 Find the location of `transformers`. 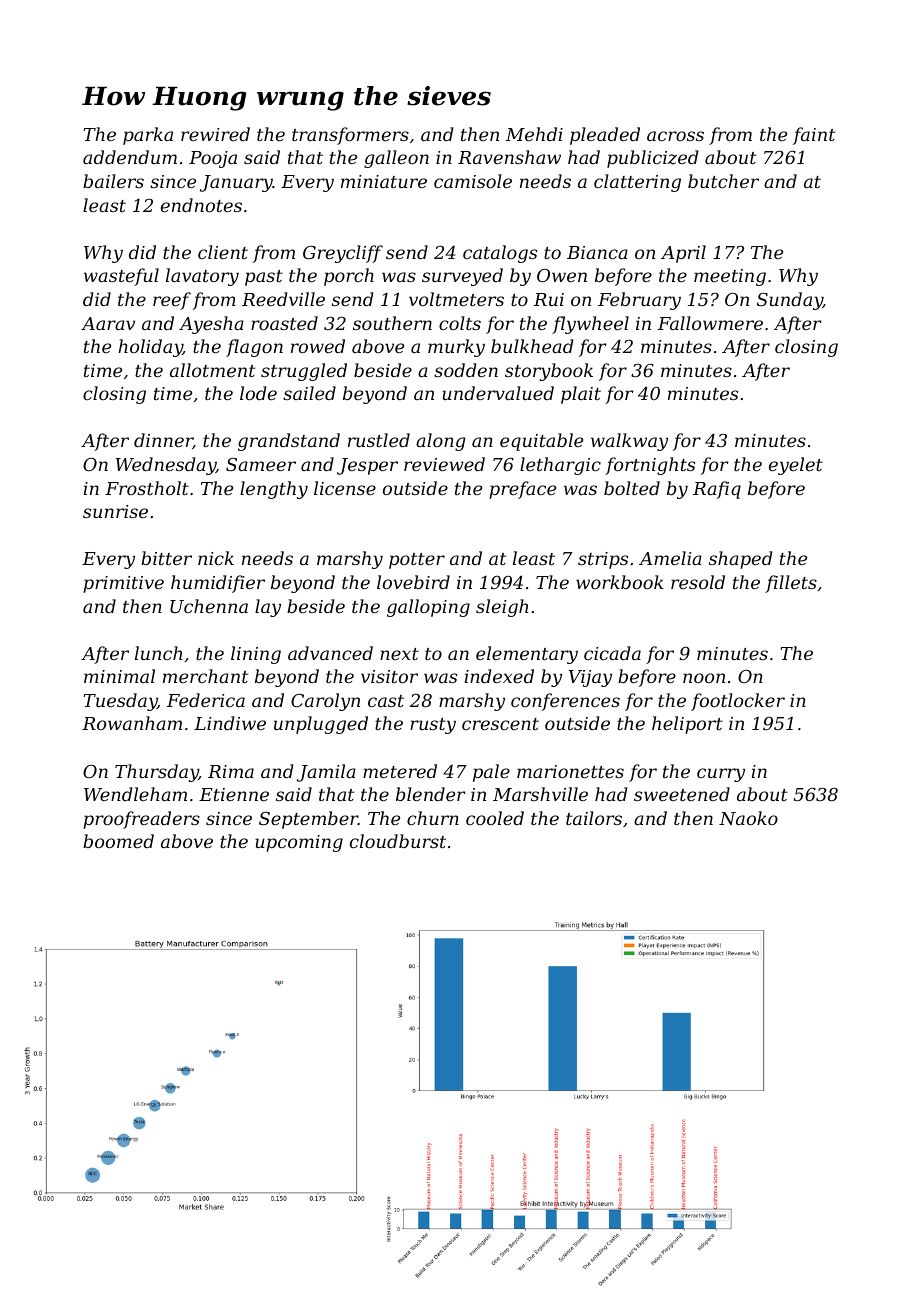

transformers is located at coordinates (350, 136).
